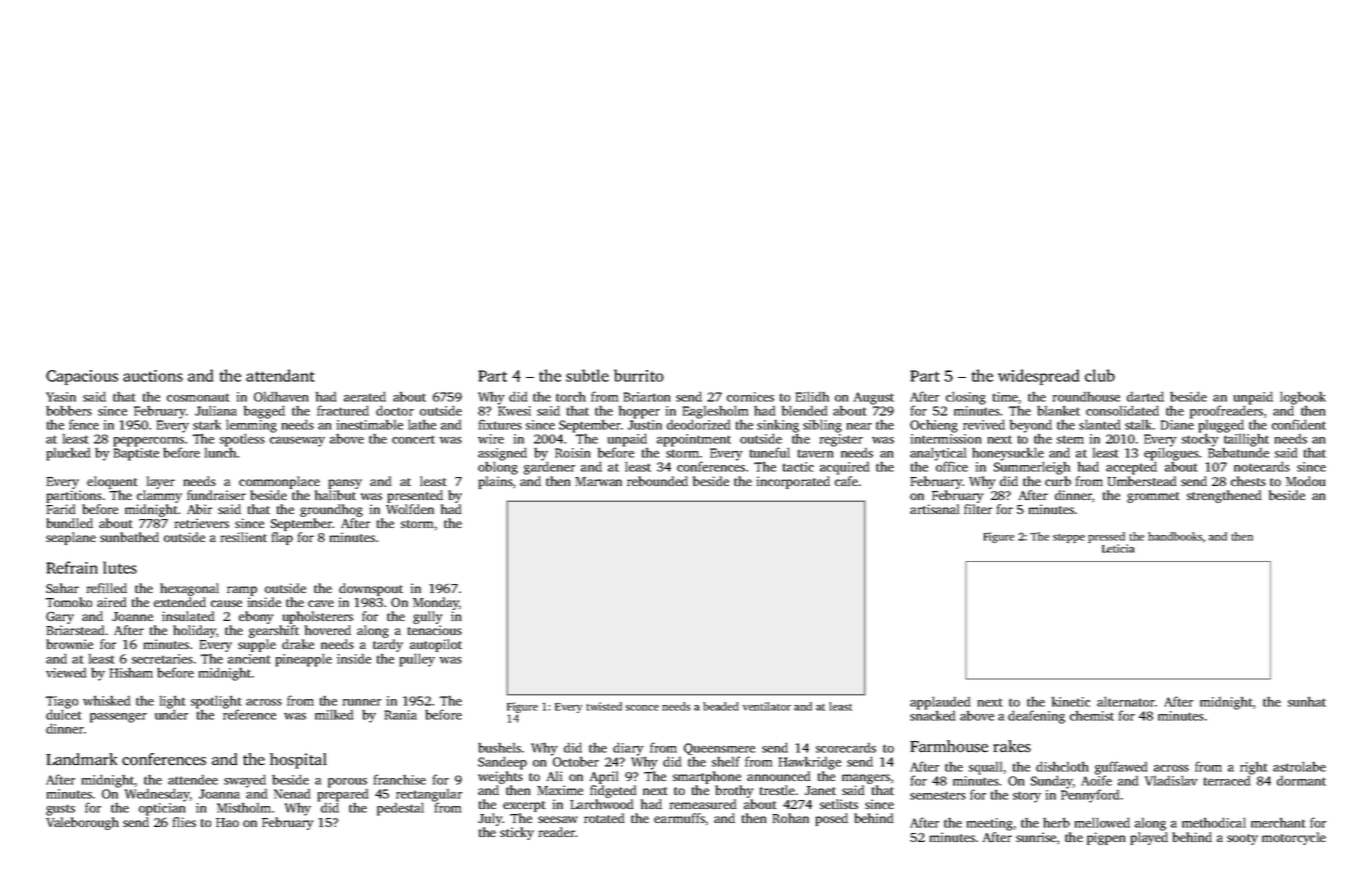 The width and height of the screenshot is (1372, 887). Describe the element at coordinates (400, 809) in the screenshot. I see `pedestal` at that location.
